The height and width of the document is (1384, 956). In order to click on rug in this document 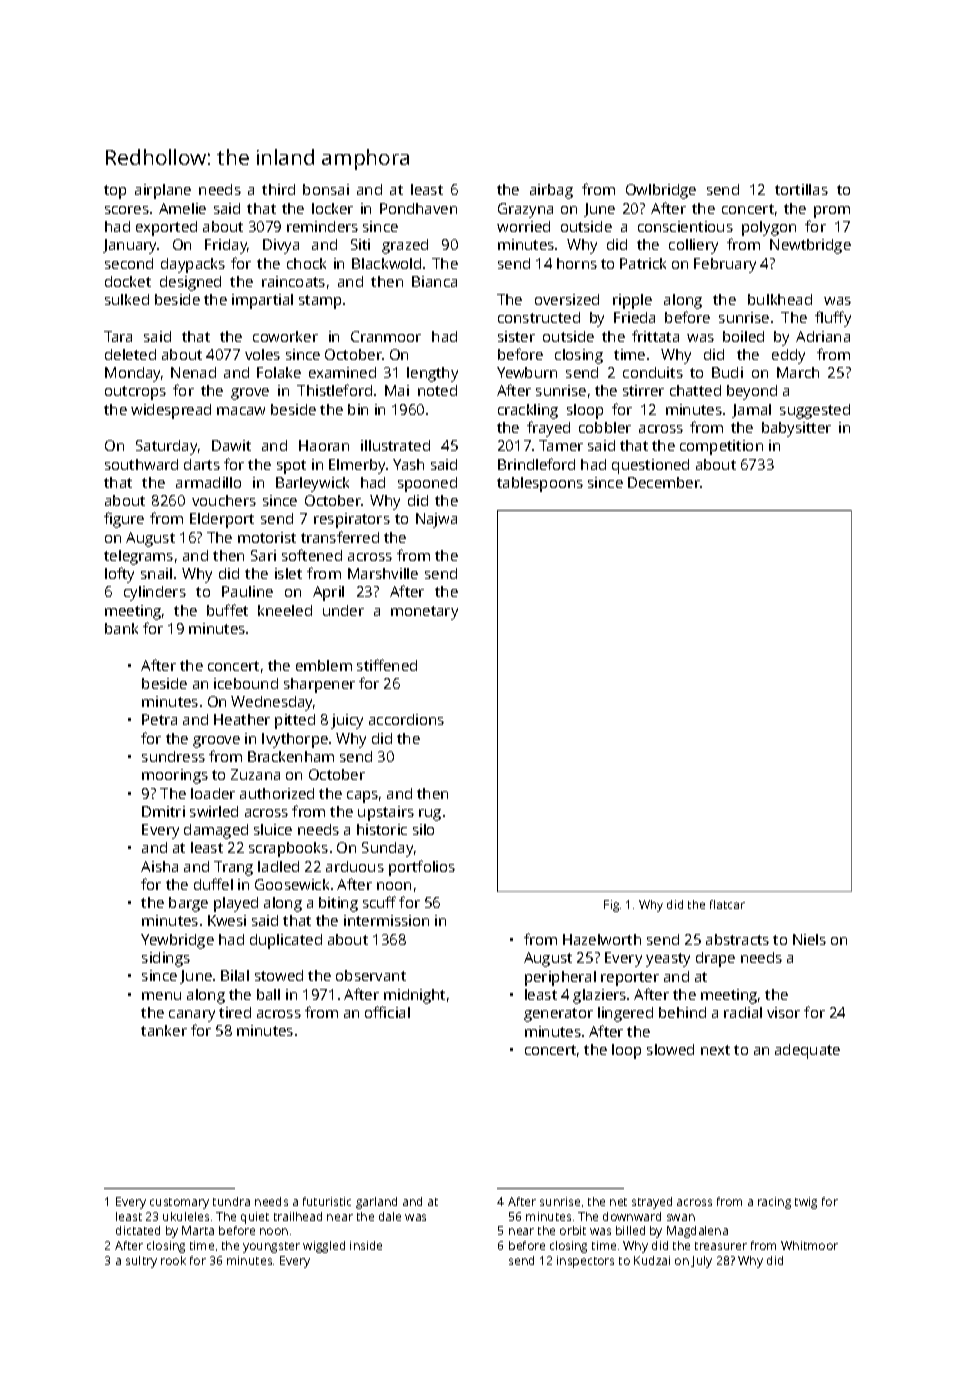, I will do `click(430, 815)`.
